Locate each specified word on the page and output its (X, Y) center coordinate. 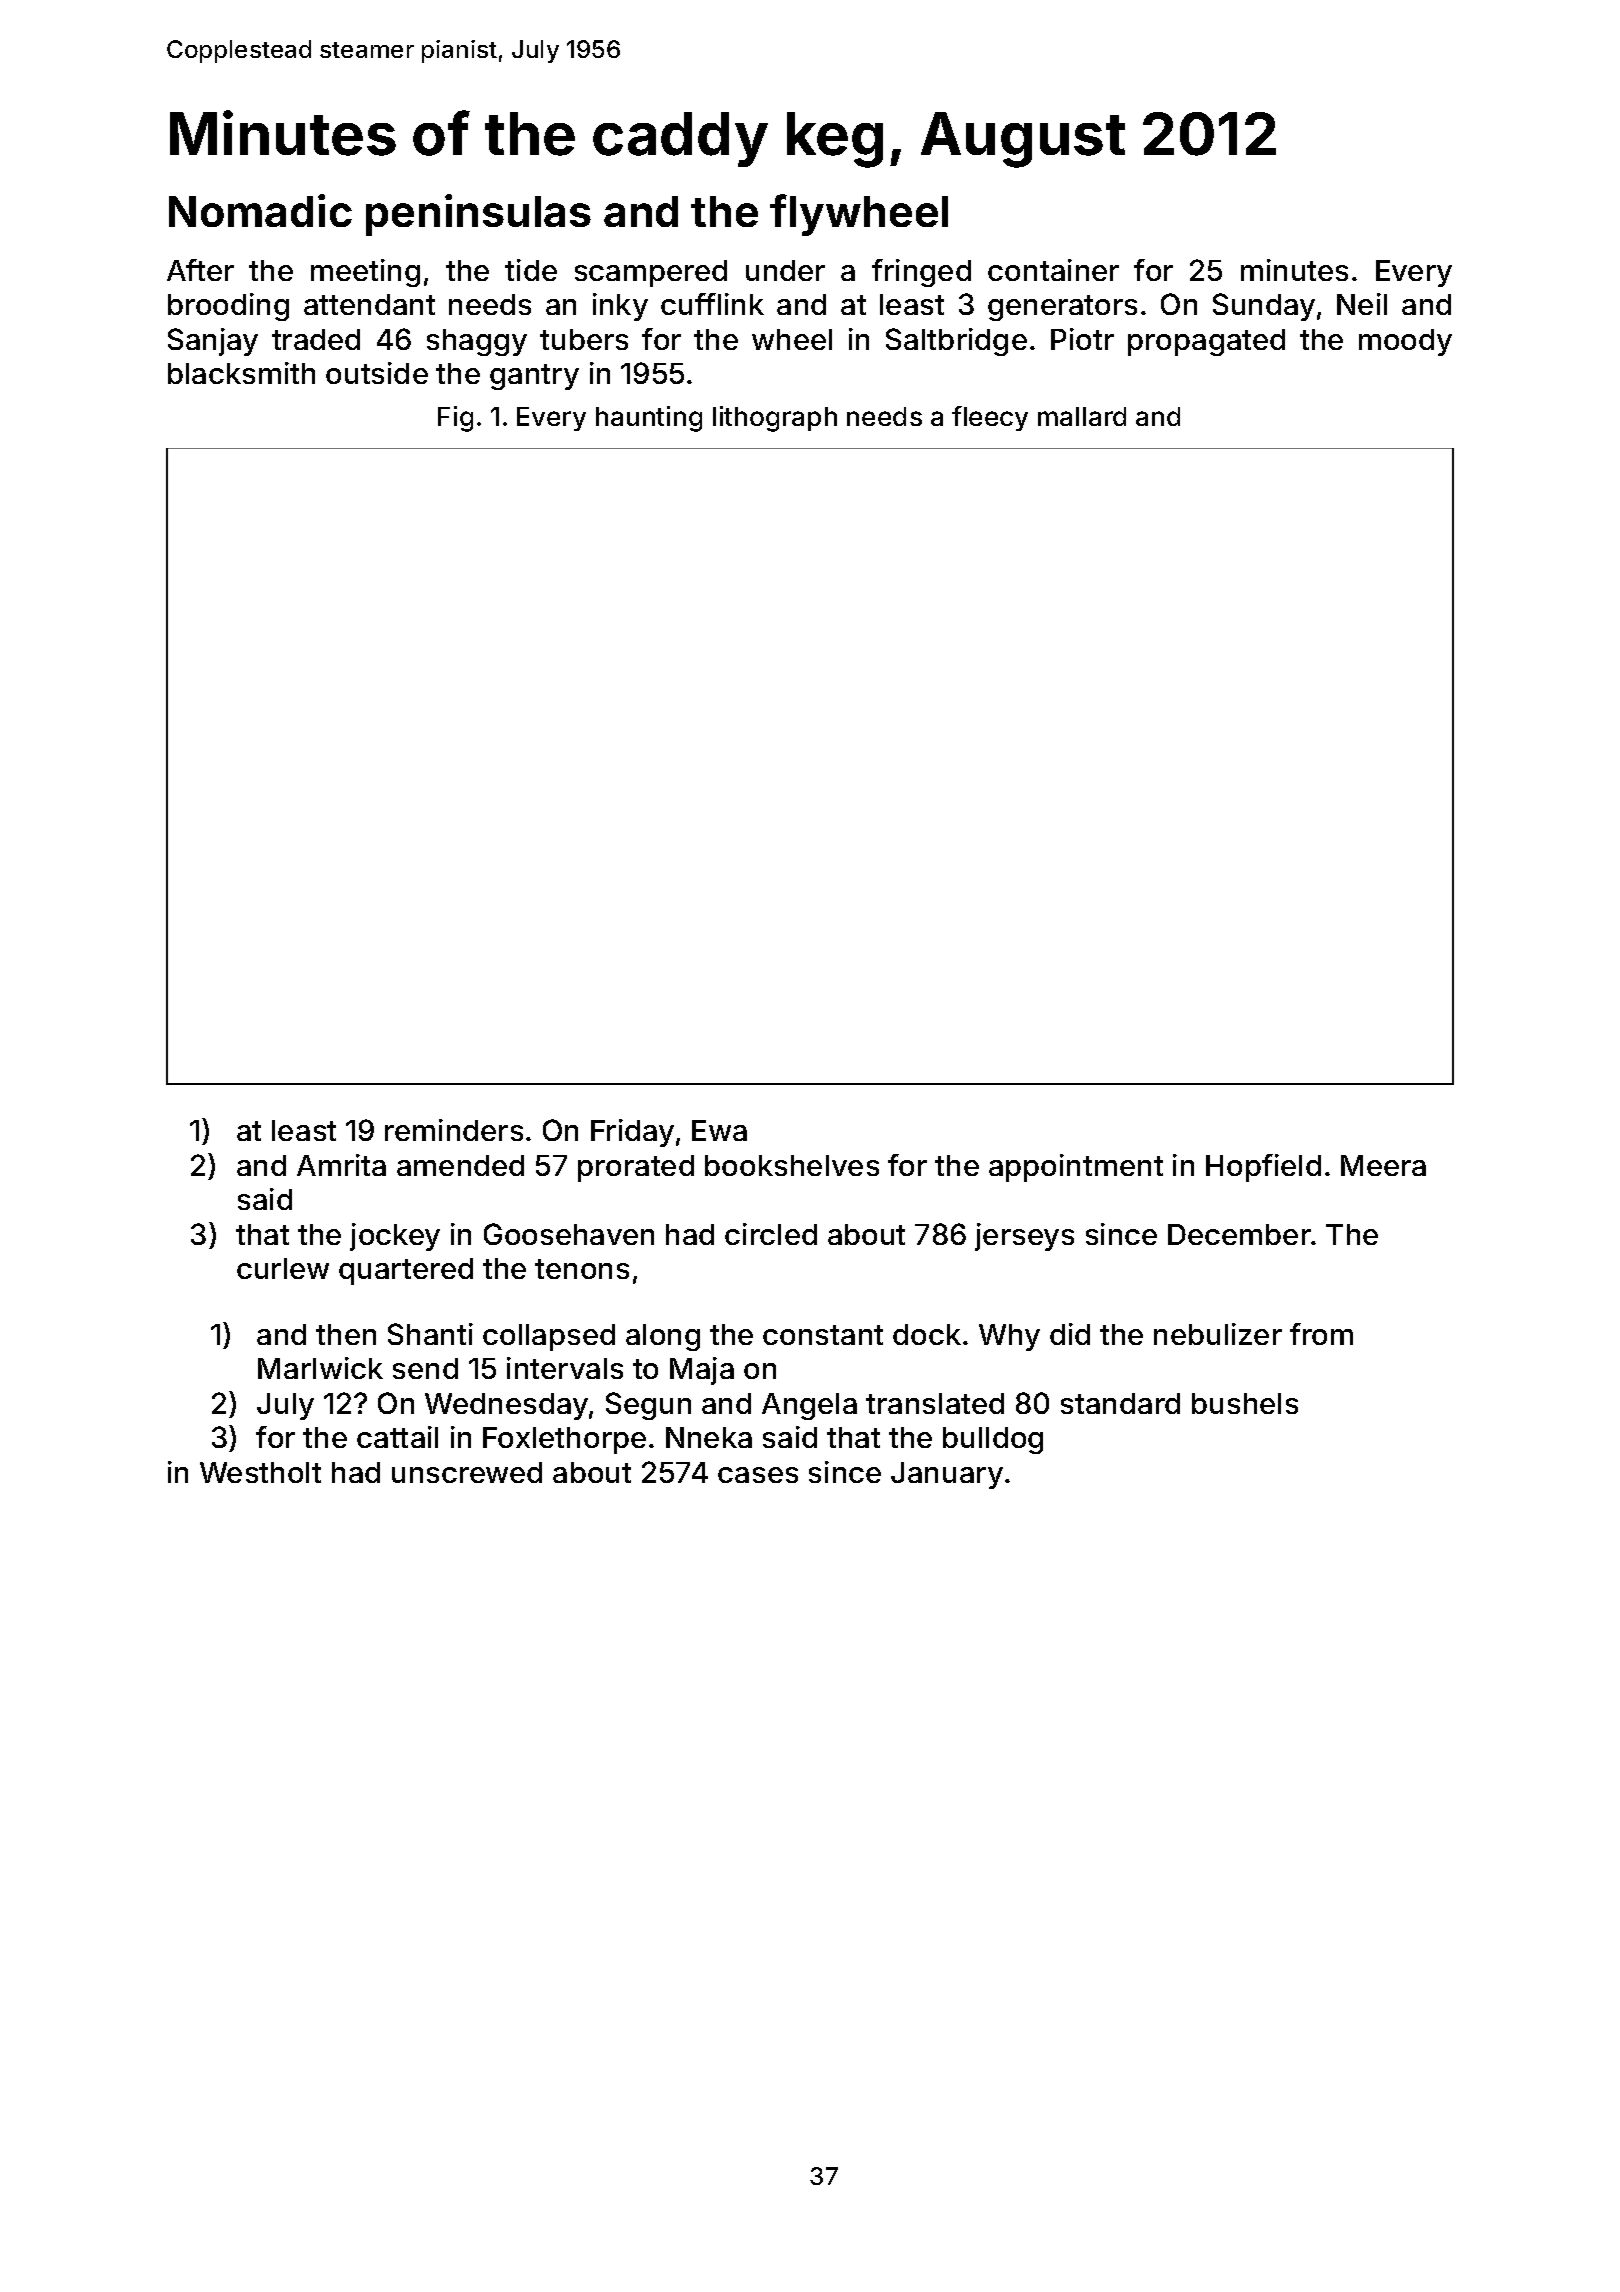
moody (1405, 342)
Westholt (260, 1472)
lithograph (775, 419)
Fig (455, 419)
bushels (1245, 1403)
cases (758, 1475)
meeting (365, 273)
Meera (1383, 1165)
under (785, 270)
